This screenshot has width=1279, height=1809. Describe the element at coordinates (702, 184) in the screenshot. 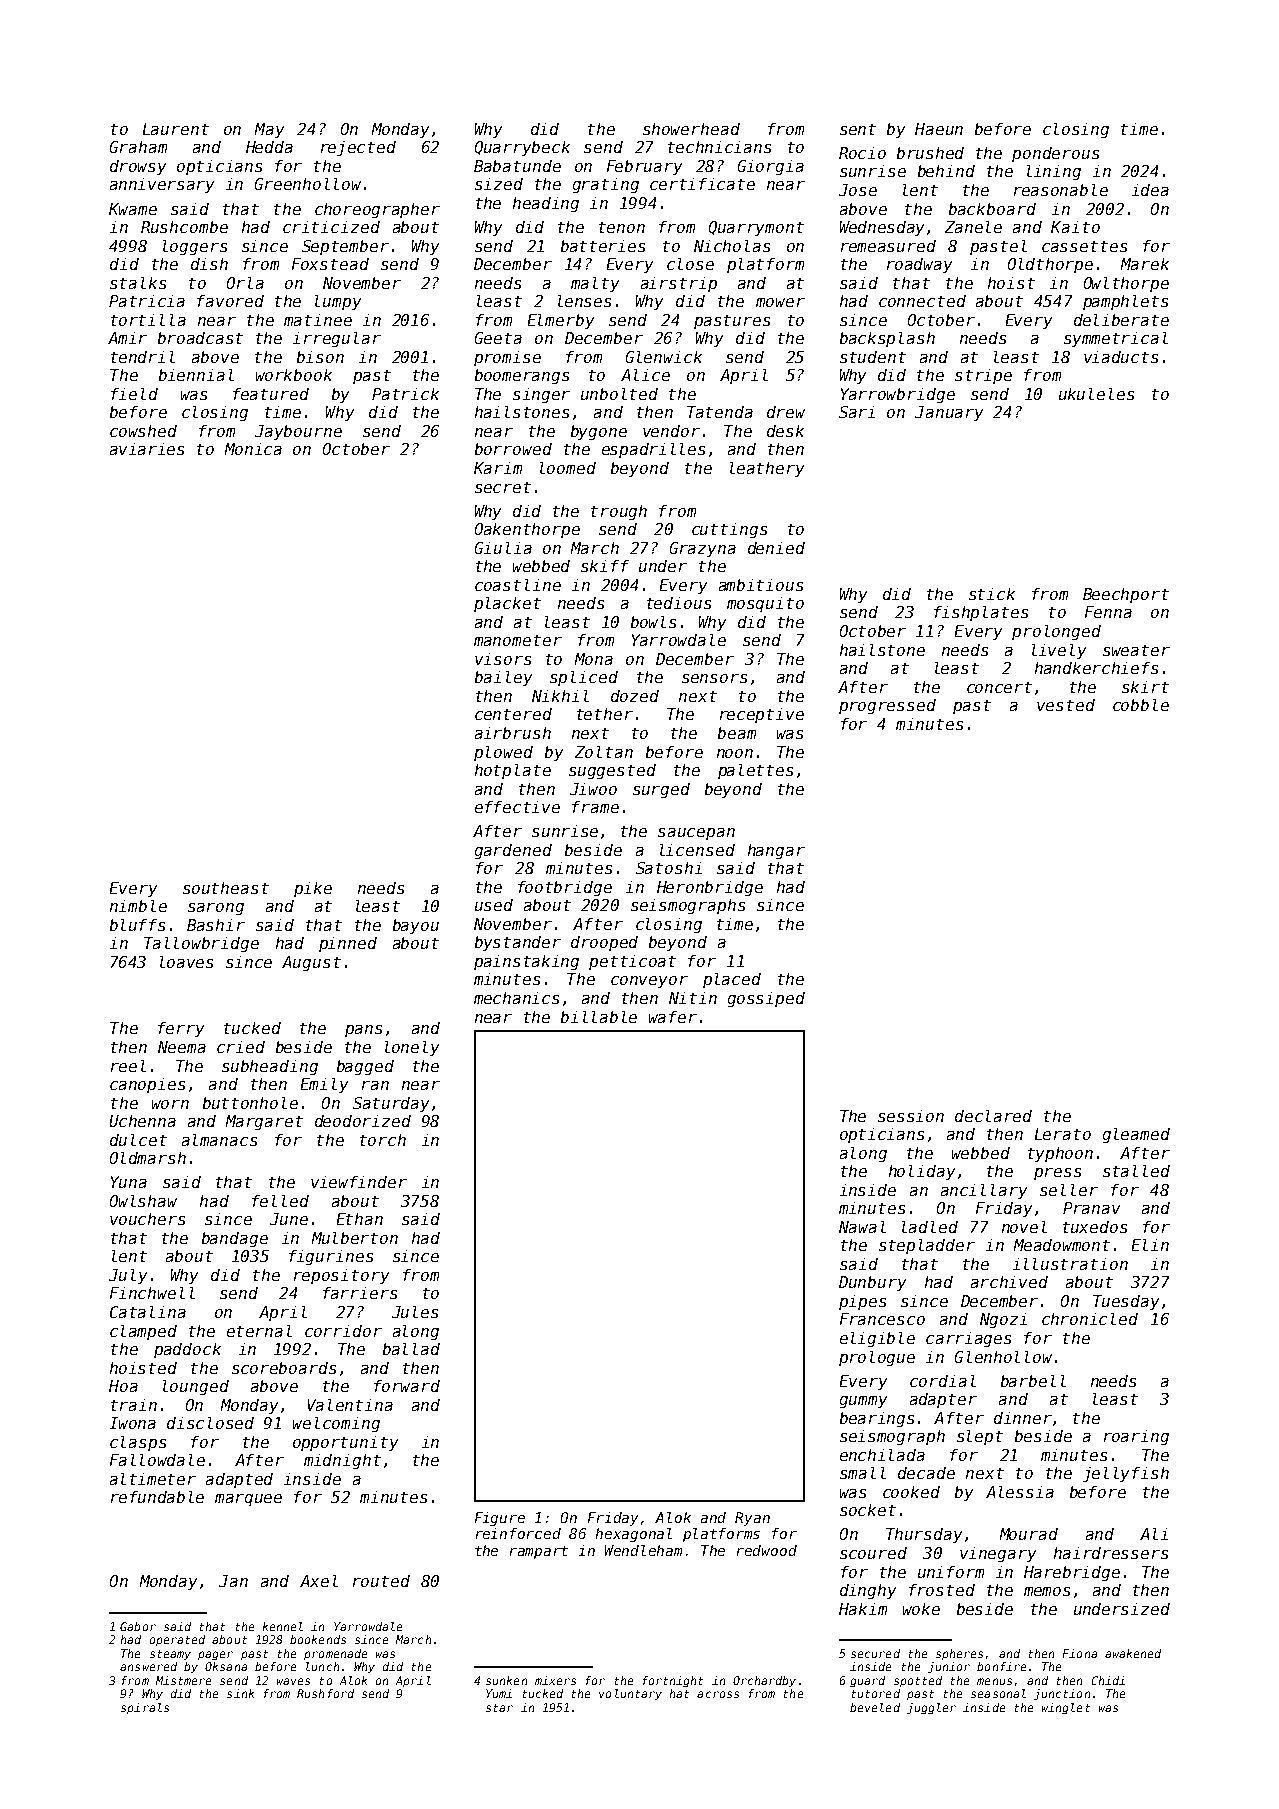

I see `certificate` at that location.
